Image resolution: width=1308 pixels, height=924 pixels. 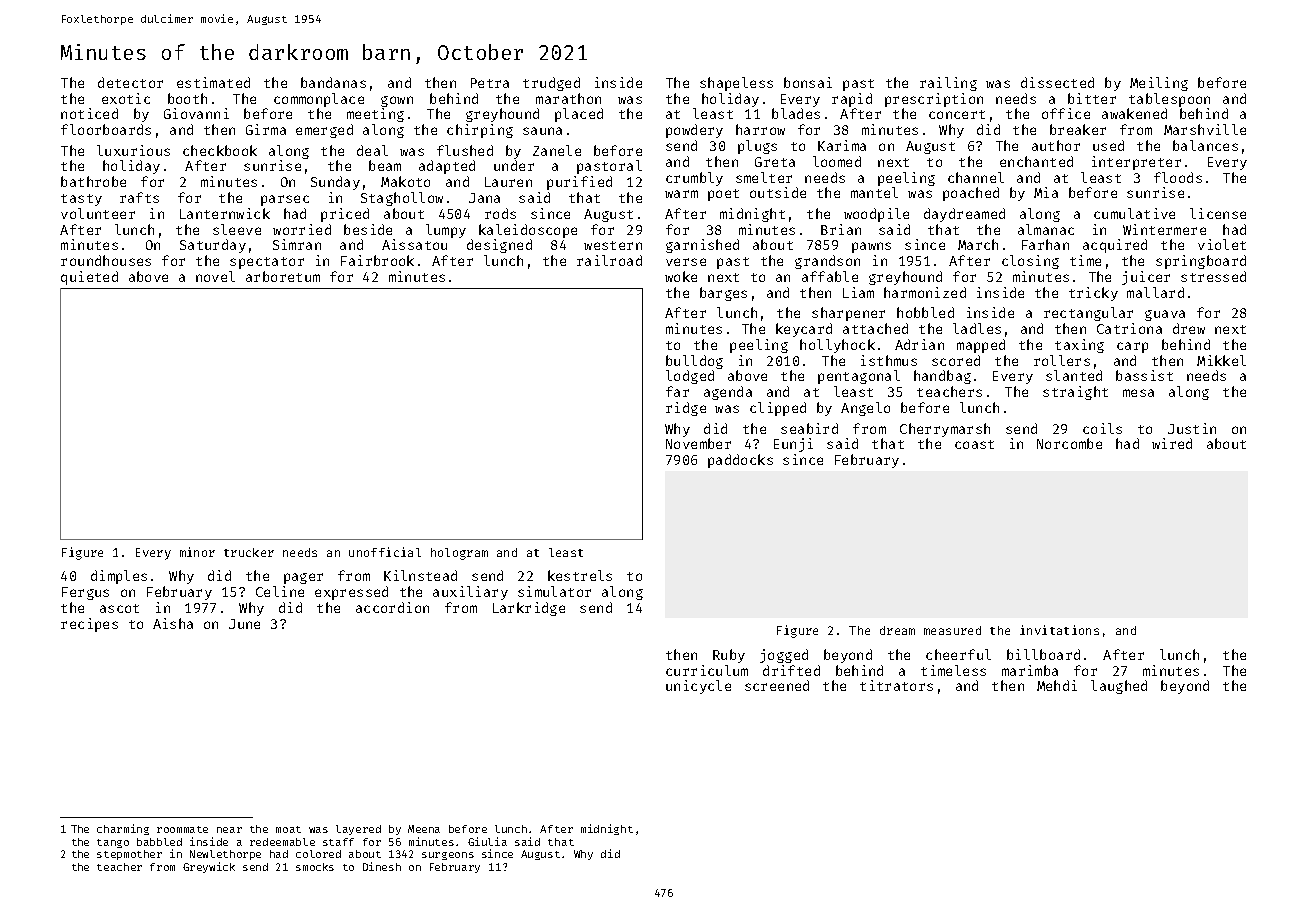 What do you see at coordinates (459, 554) in the image?
I see `hologram` at bounding box center [459, 554].
